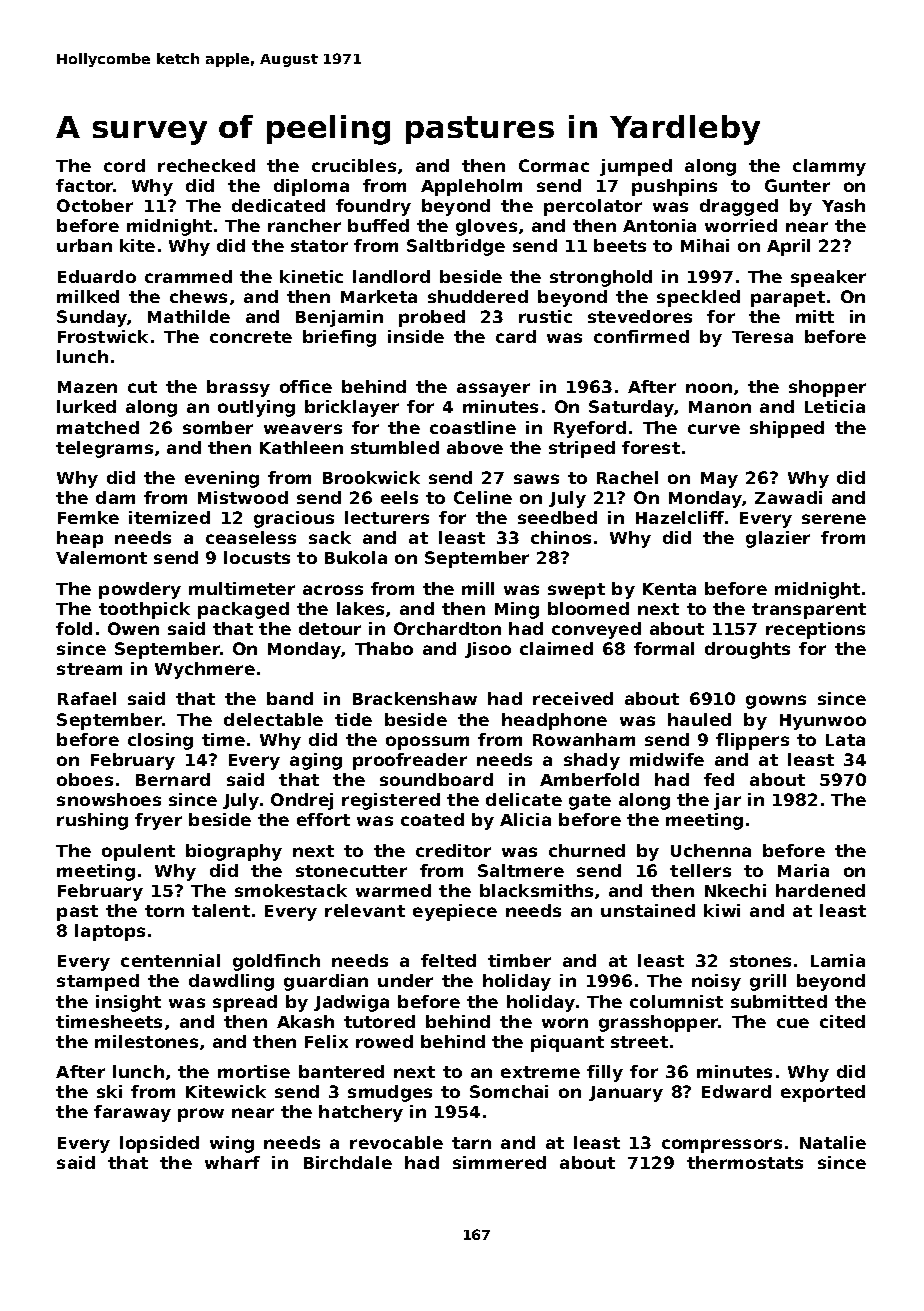  Describe the element at coordinates (845, 740) in the screenshot. I see `Lata` at that location.
